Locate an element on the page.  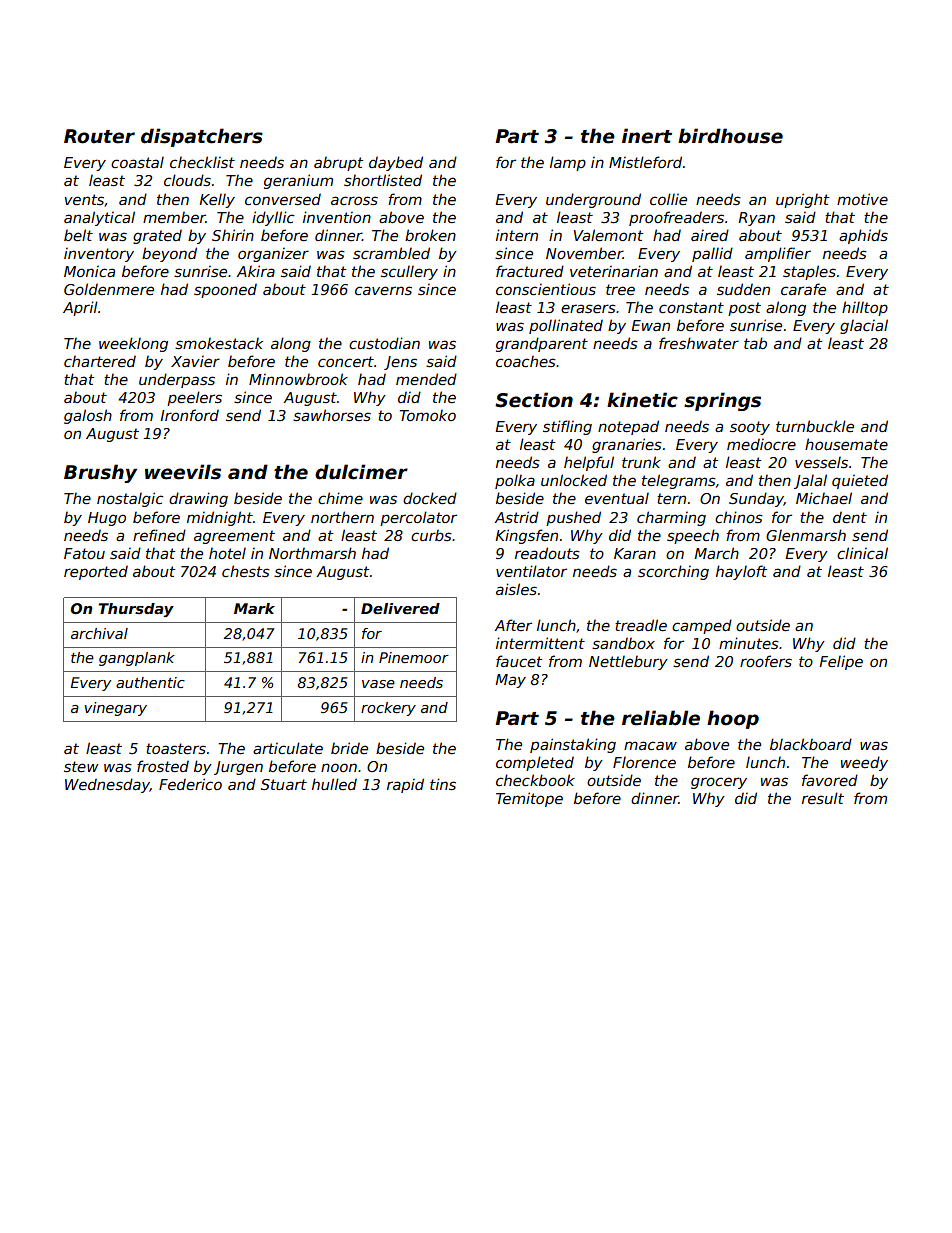
inert is located at coordinates (647, 136).
